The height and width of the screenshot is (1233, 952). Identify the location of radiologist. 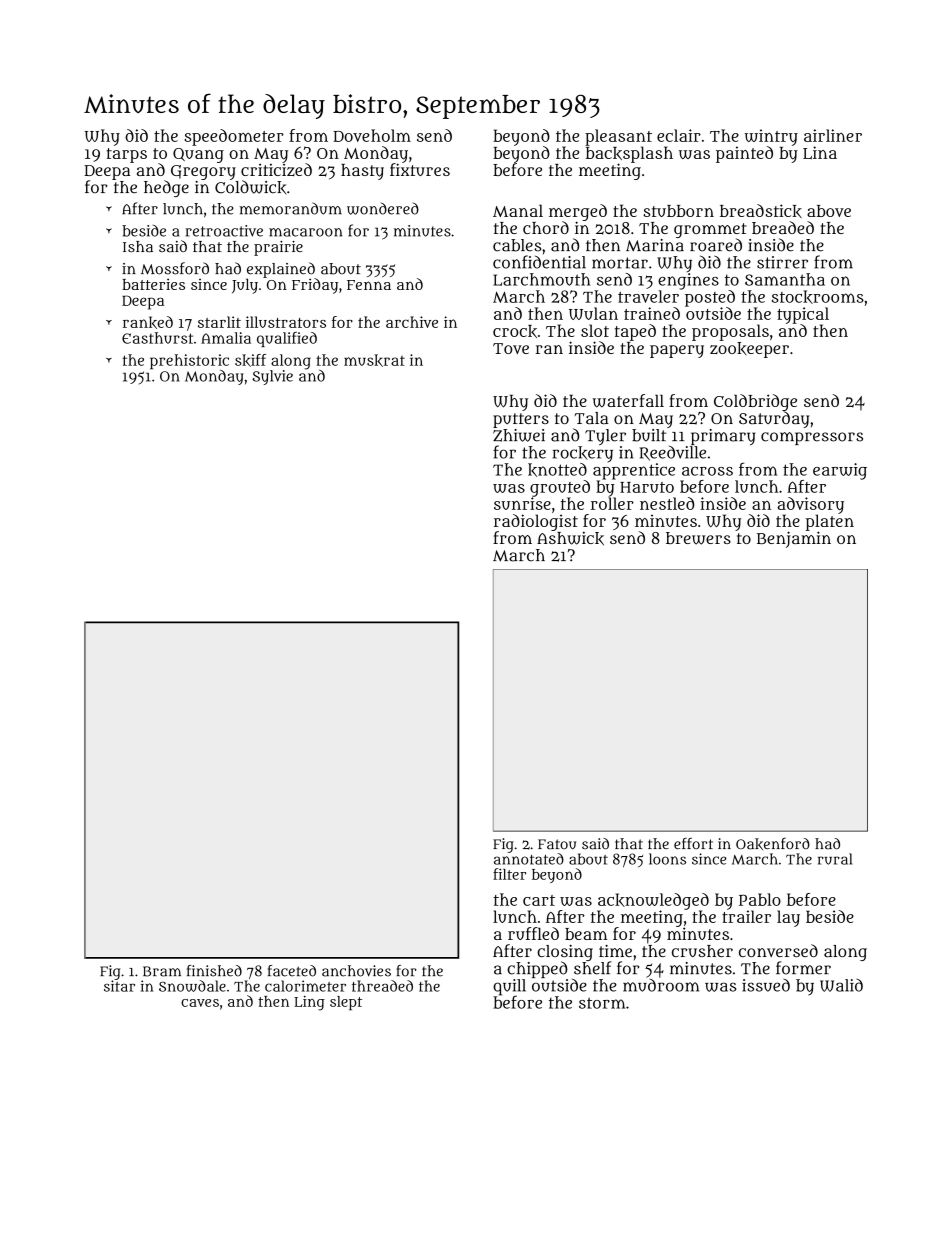
(536, 522).
